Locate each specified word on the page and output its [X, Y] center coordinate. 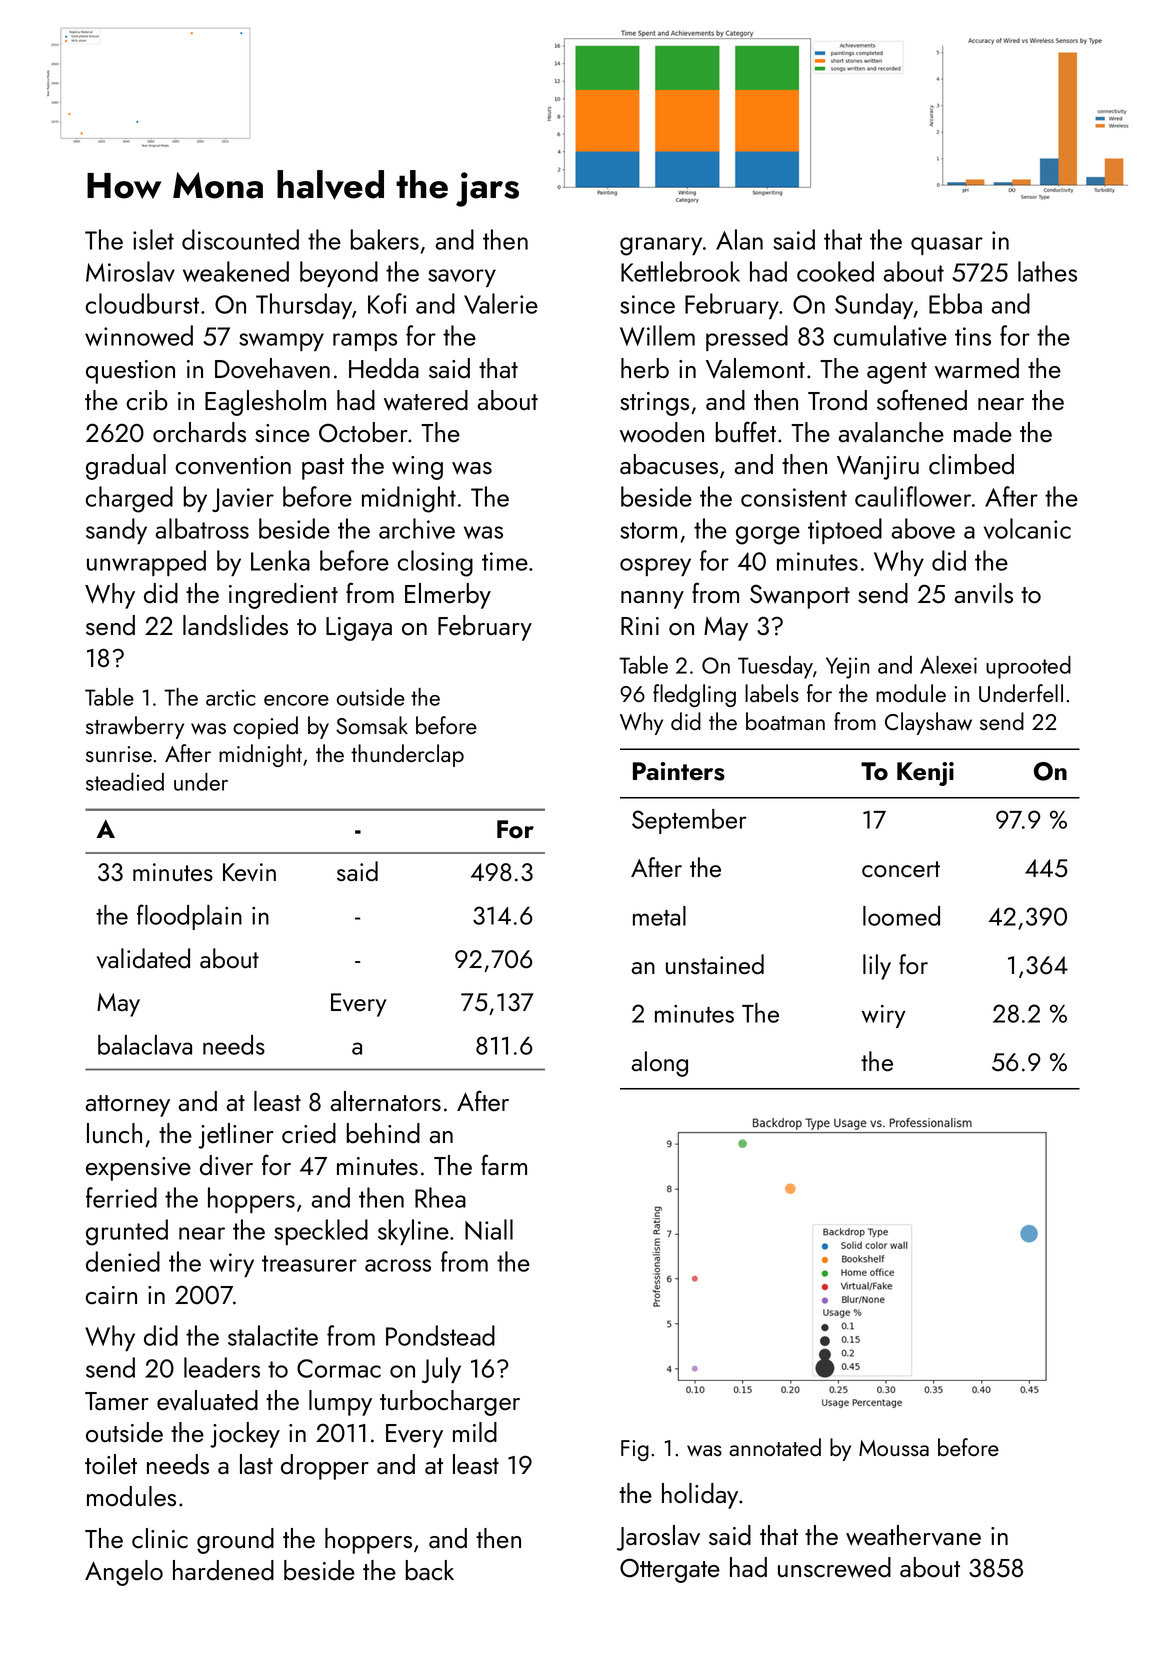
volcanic [1027, 528]
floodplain [189, 917]
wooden [662, 432]
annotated [775, 1447]
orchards [199, 432]
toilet [111, 1464]
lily [877, 967]
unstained [715, 964]
